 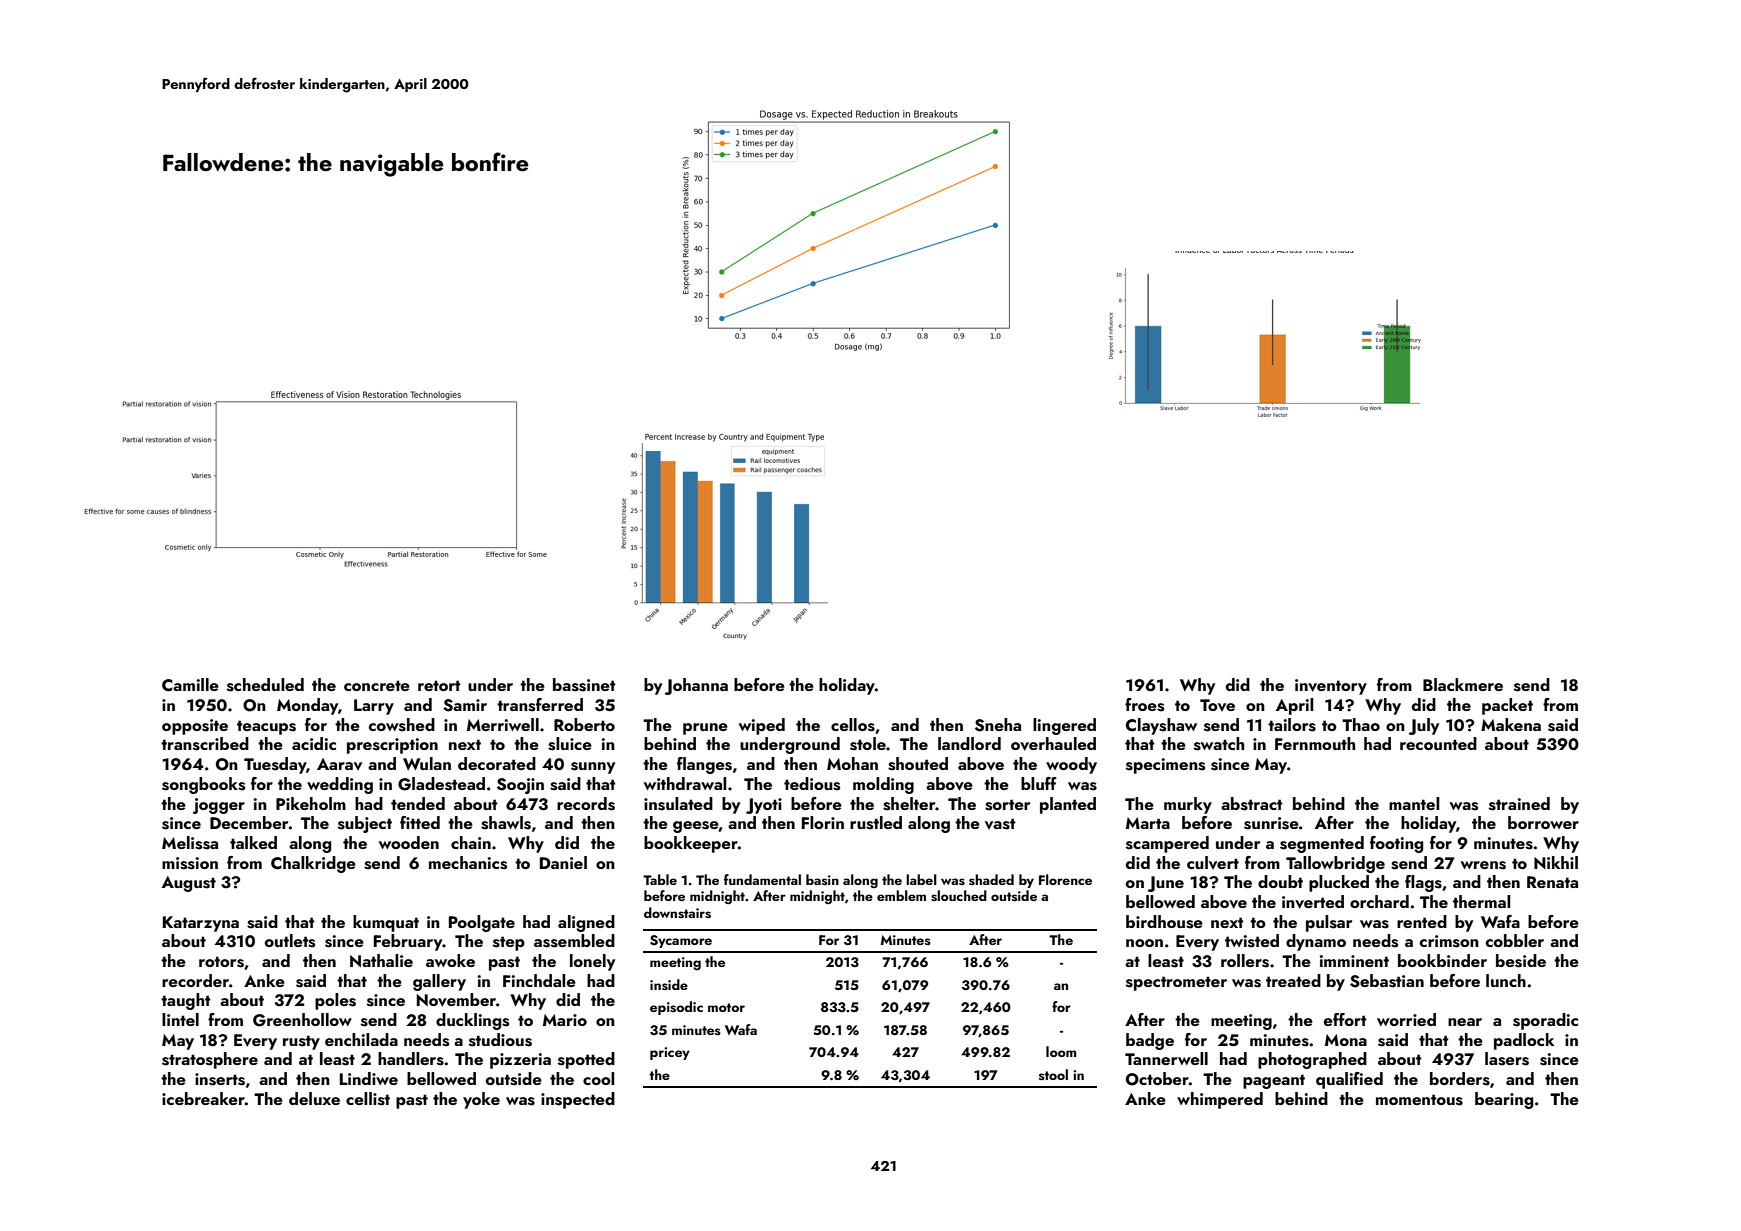 I want to click on Daniel, so click(x=563, y=862).
